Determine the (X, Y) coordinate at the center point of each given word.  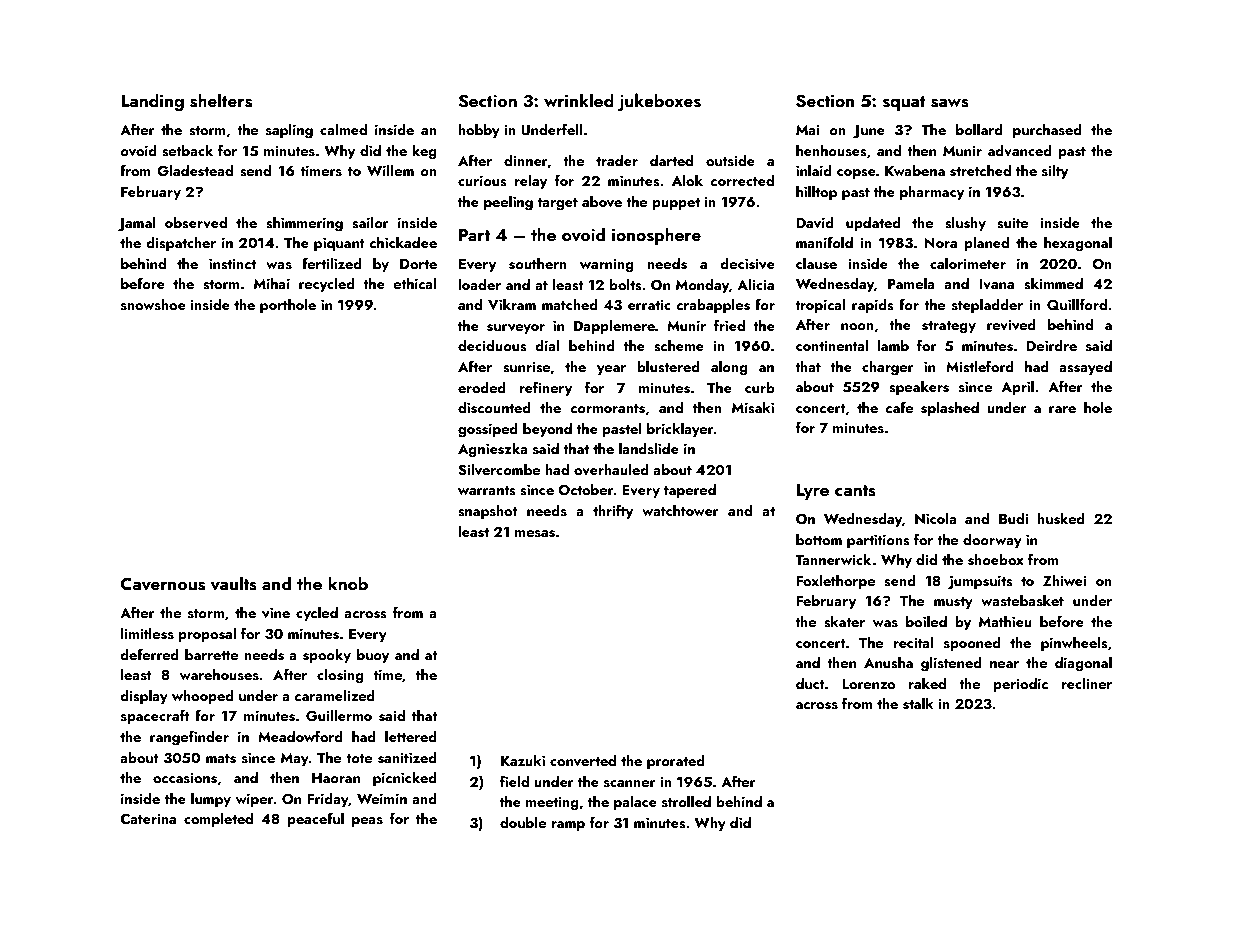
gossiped (488, 430)
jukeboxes (659, 102)
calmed (343, 129)
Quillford (1077, 304)
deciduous (492, 346)
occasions (185, 778)
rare (1062, 409)
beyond (547, 430)
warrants (487, 491)
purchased (1047, 131)
